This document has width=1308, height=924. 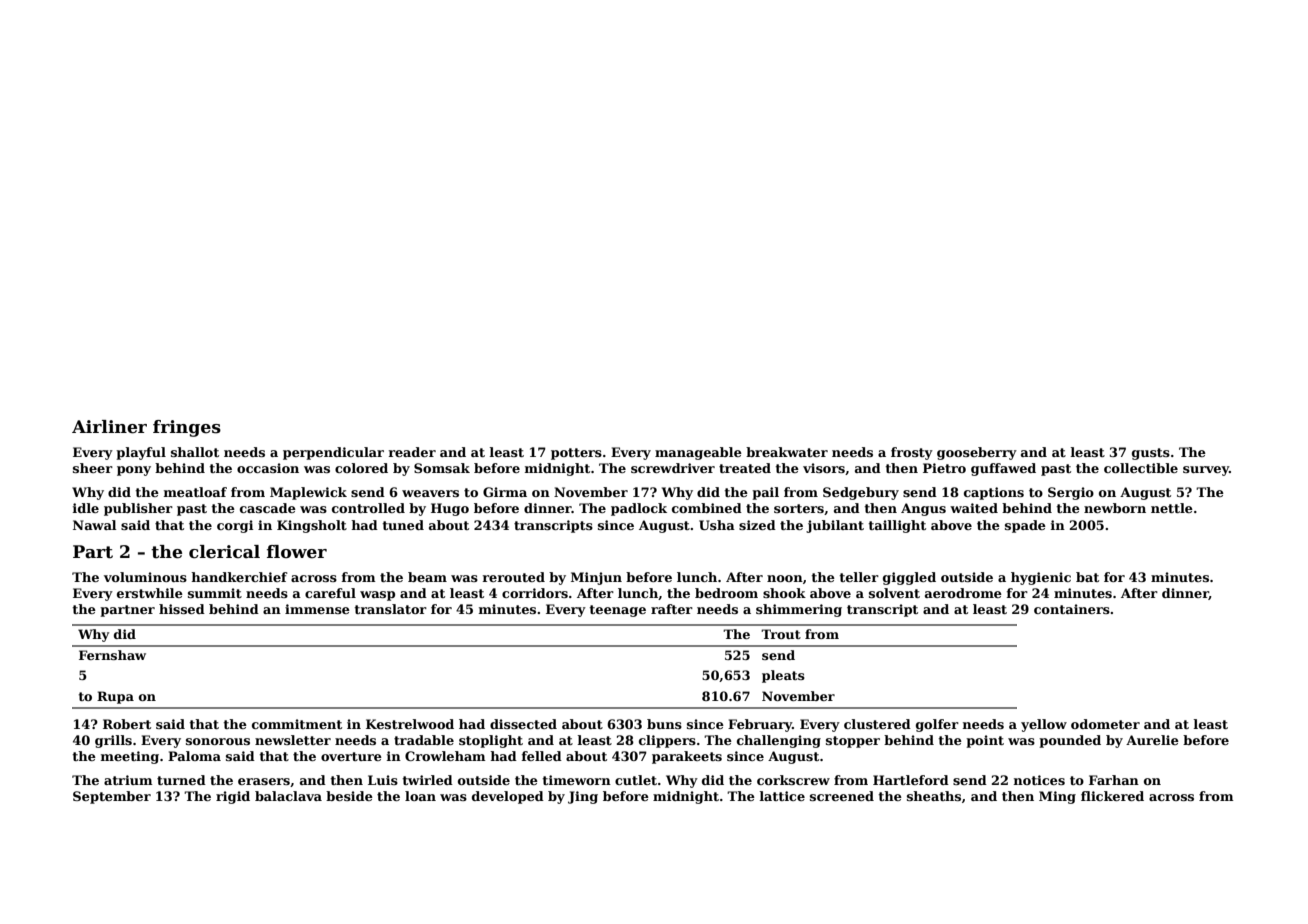 I want to click on perpendicular, so click(x=333, y=453).
